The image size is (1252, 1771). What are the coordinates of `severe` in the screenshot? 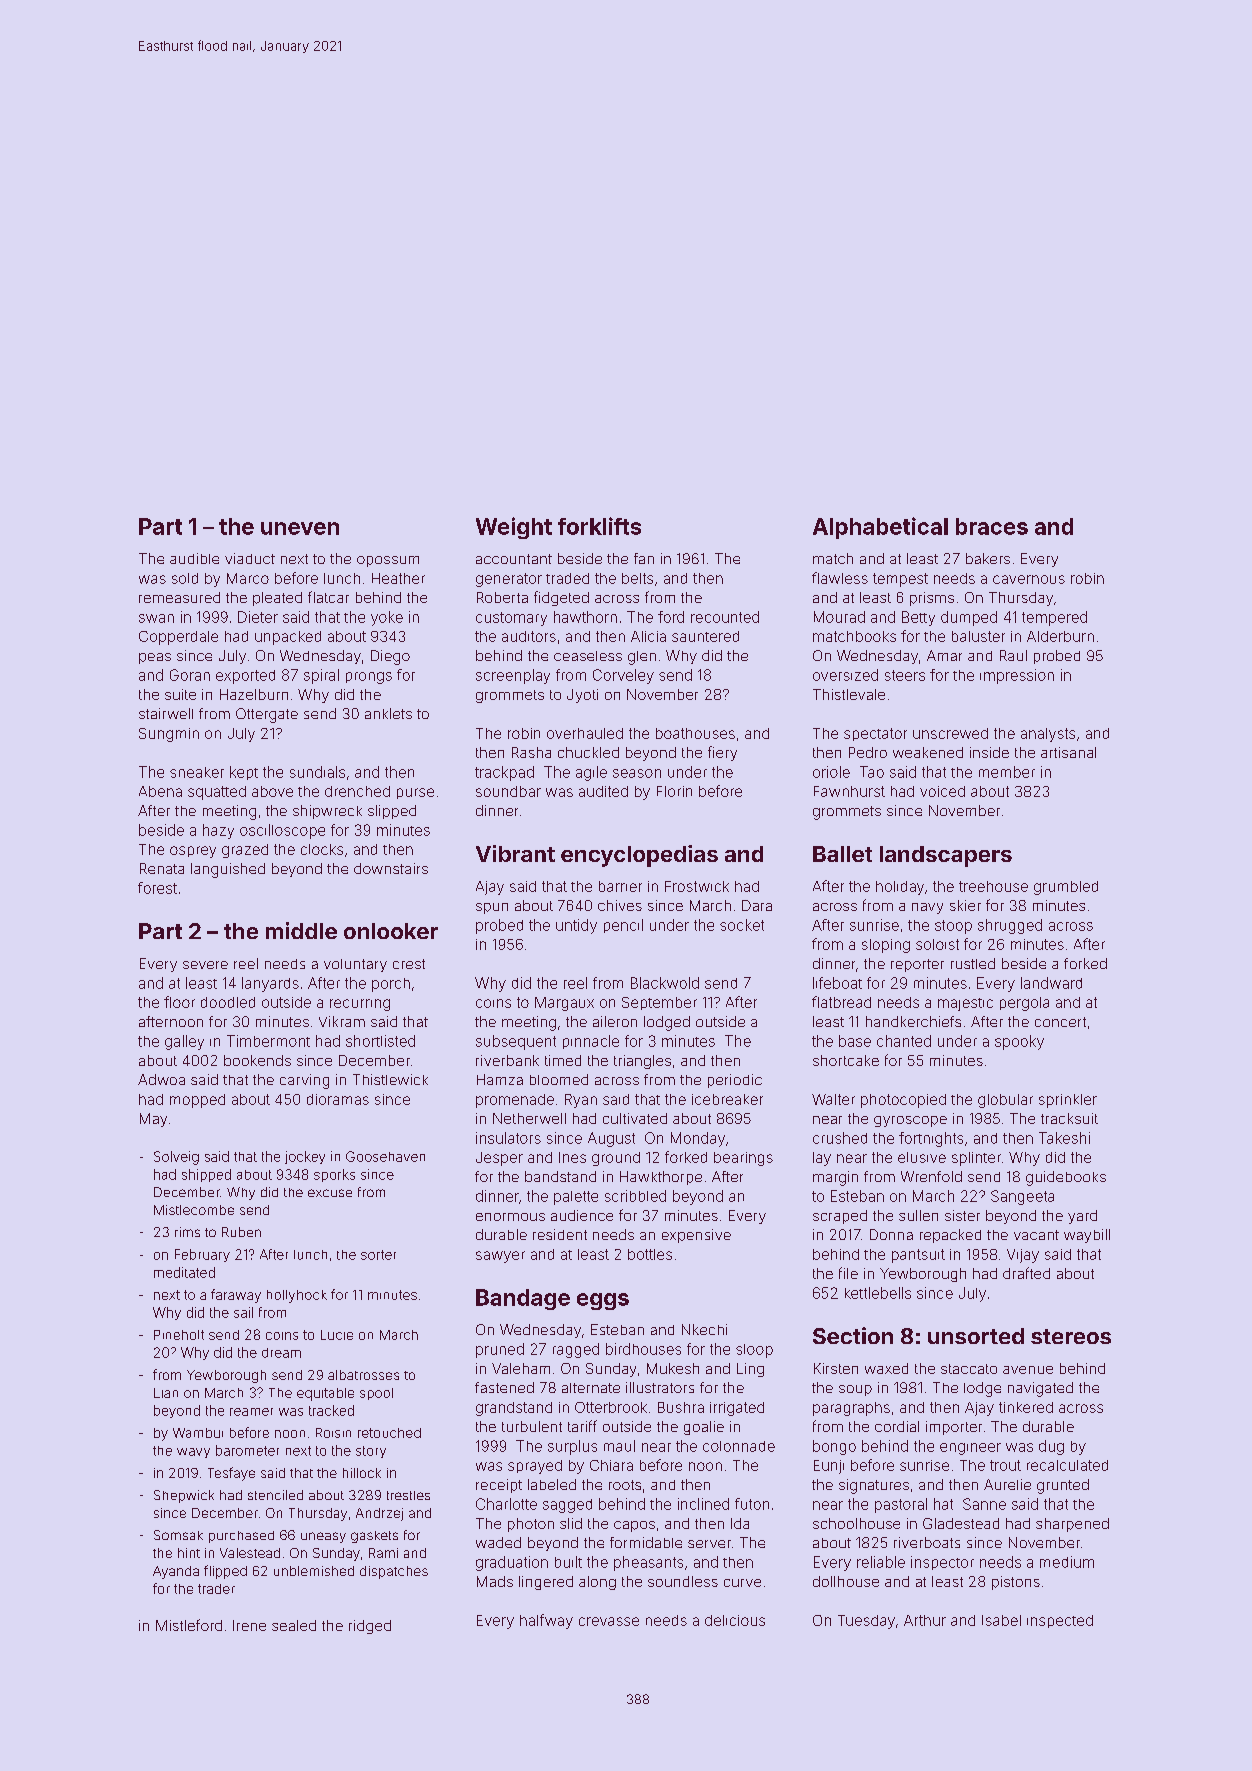 It's located at (205, 965).
